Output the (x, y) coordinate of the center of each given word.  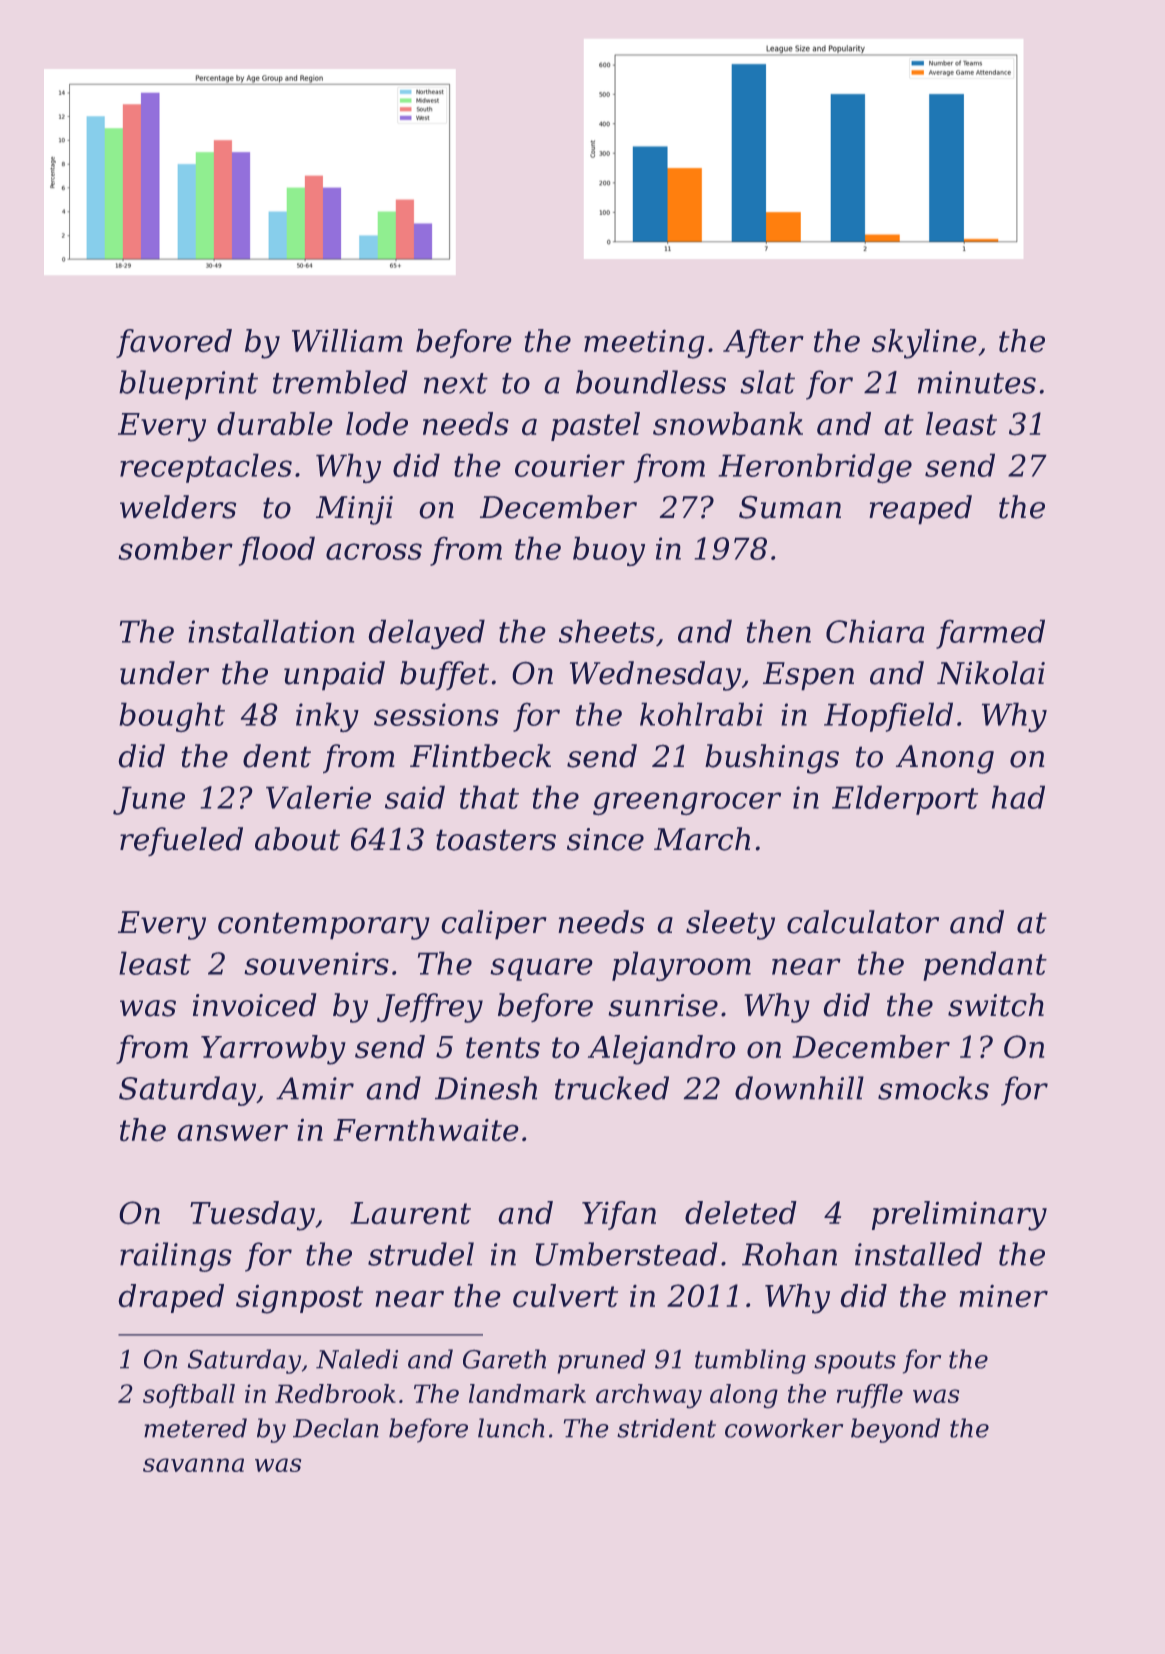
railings (176, 1257)
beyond (895, 1430)
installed (918, 1254)
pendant (985, 966)
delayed (426, 634)
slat (767, 382)
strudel (421, 1254)
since (605, 839)
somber (175, 548)
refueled (181, 841)
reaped (920, 510)
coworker (784, 1428)
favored (174, 343)
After (763, 343)
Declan (336, 1428)
